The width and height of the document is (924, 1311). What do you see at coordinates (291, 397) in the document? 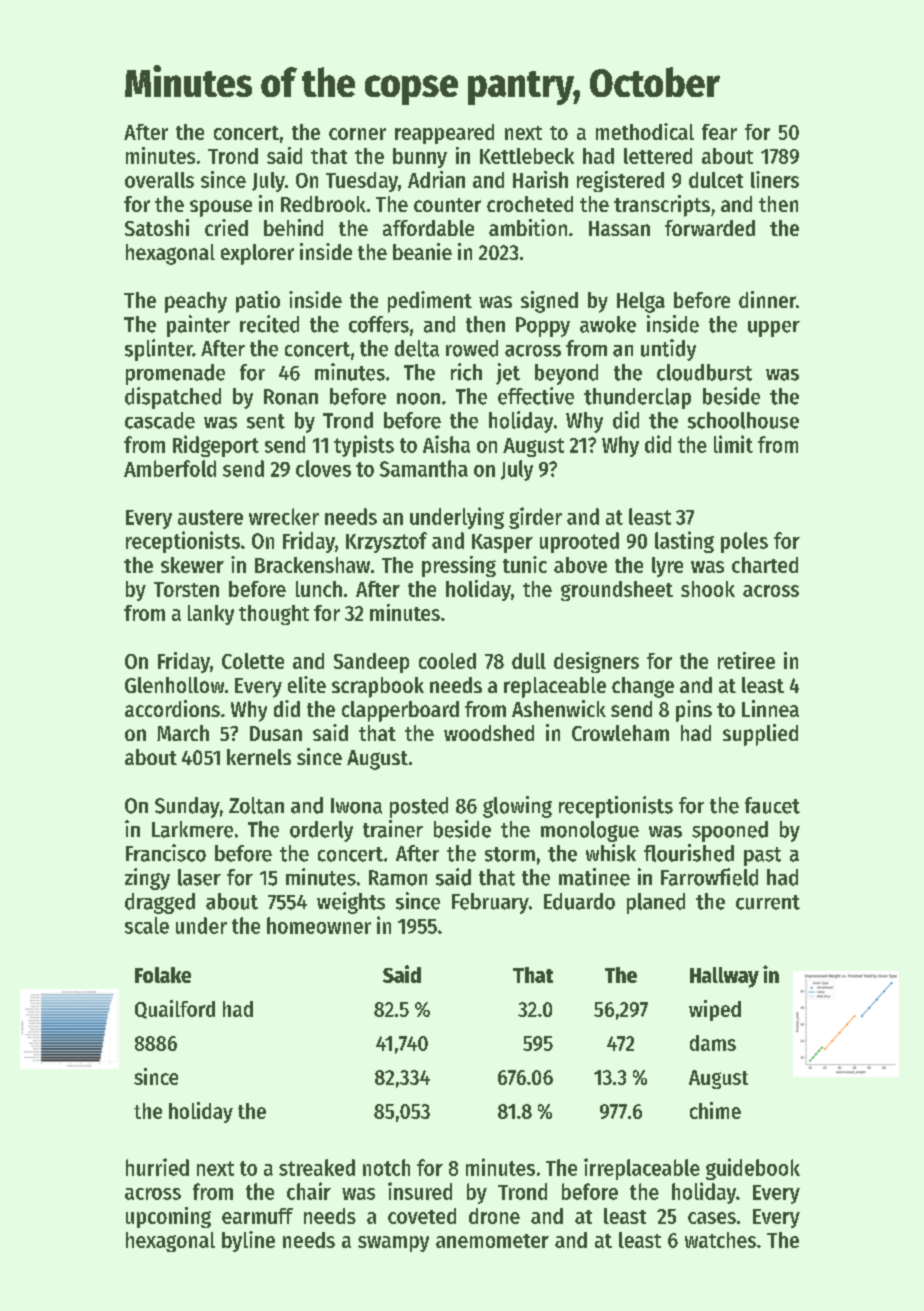
I see `Ronan` at bounding box center [291, 397].
